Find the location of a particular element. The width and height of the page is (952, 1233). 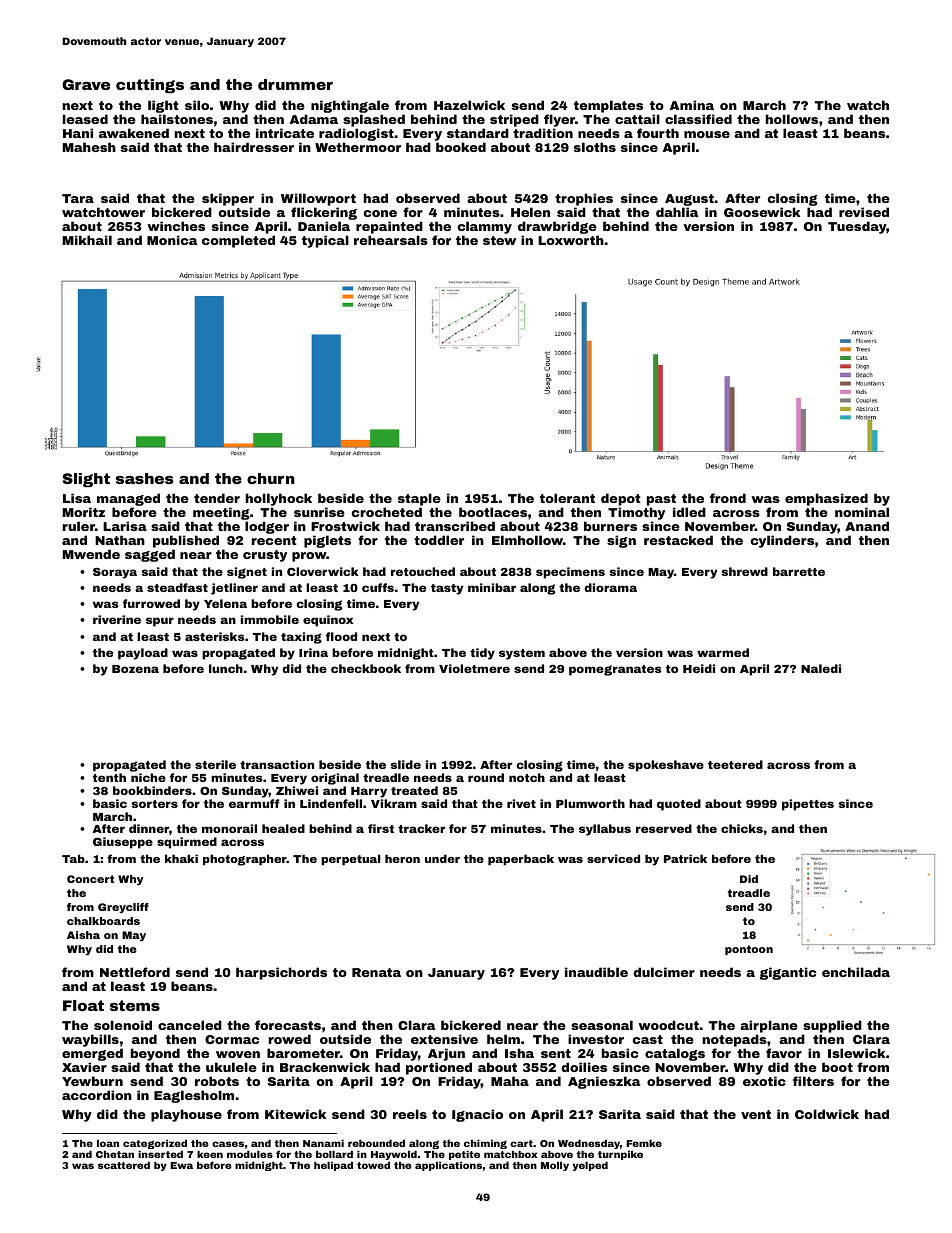

emerged is located at coordinates (92, 1056).
